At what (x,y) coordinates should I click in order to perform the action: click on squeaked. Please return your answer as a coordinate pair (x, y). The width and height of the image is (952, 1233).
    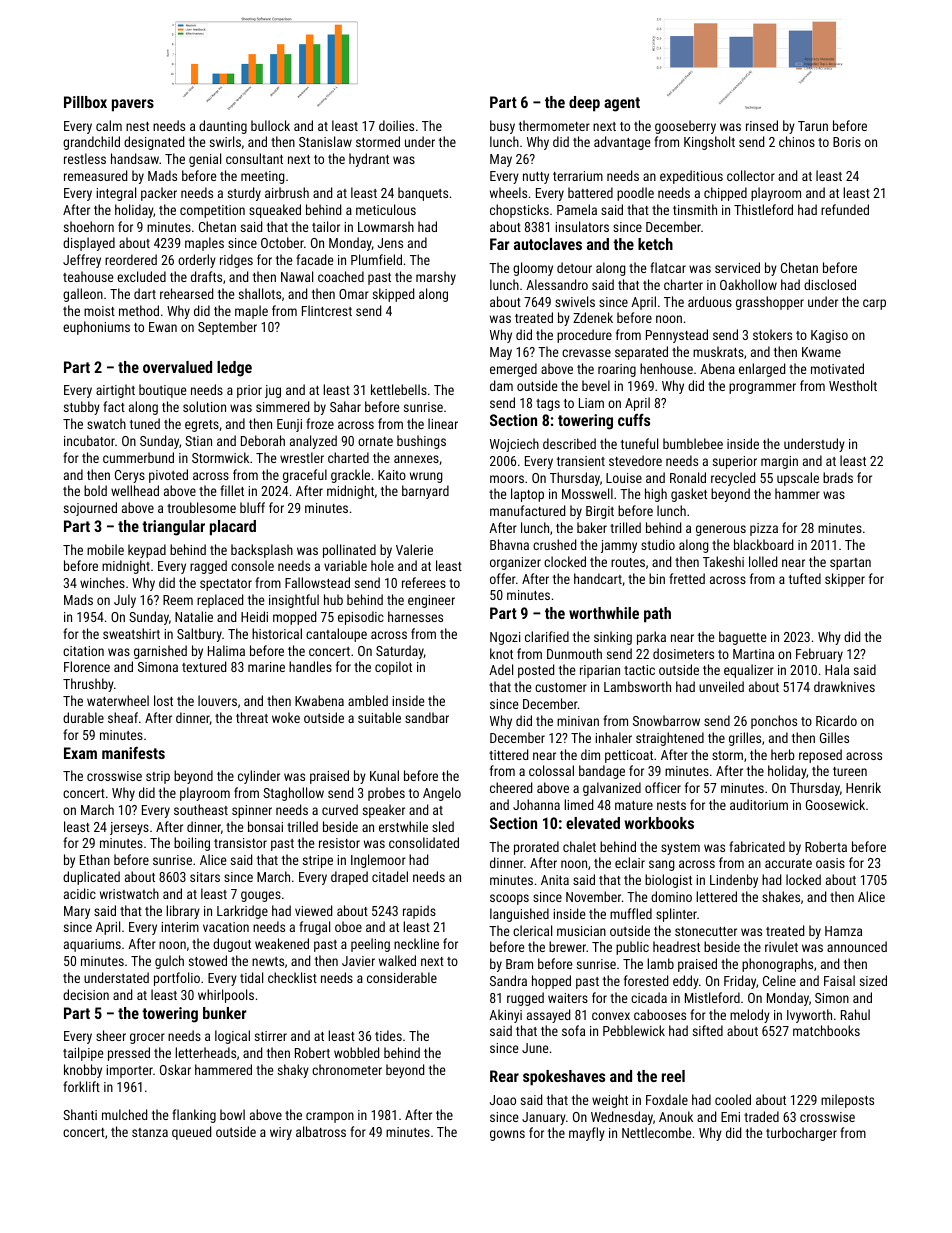
    Looking at the image, I should click on (275, 211).
